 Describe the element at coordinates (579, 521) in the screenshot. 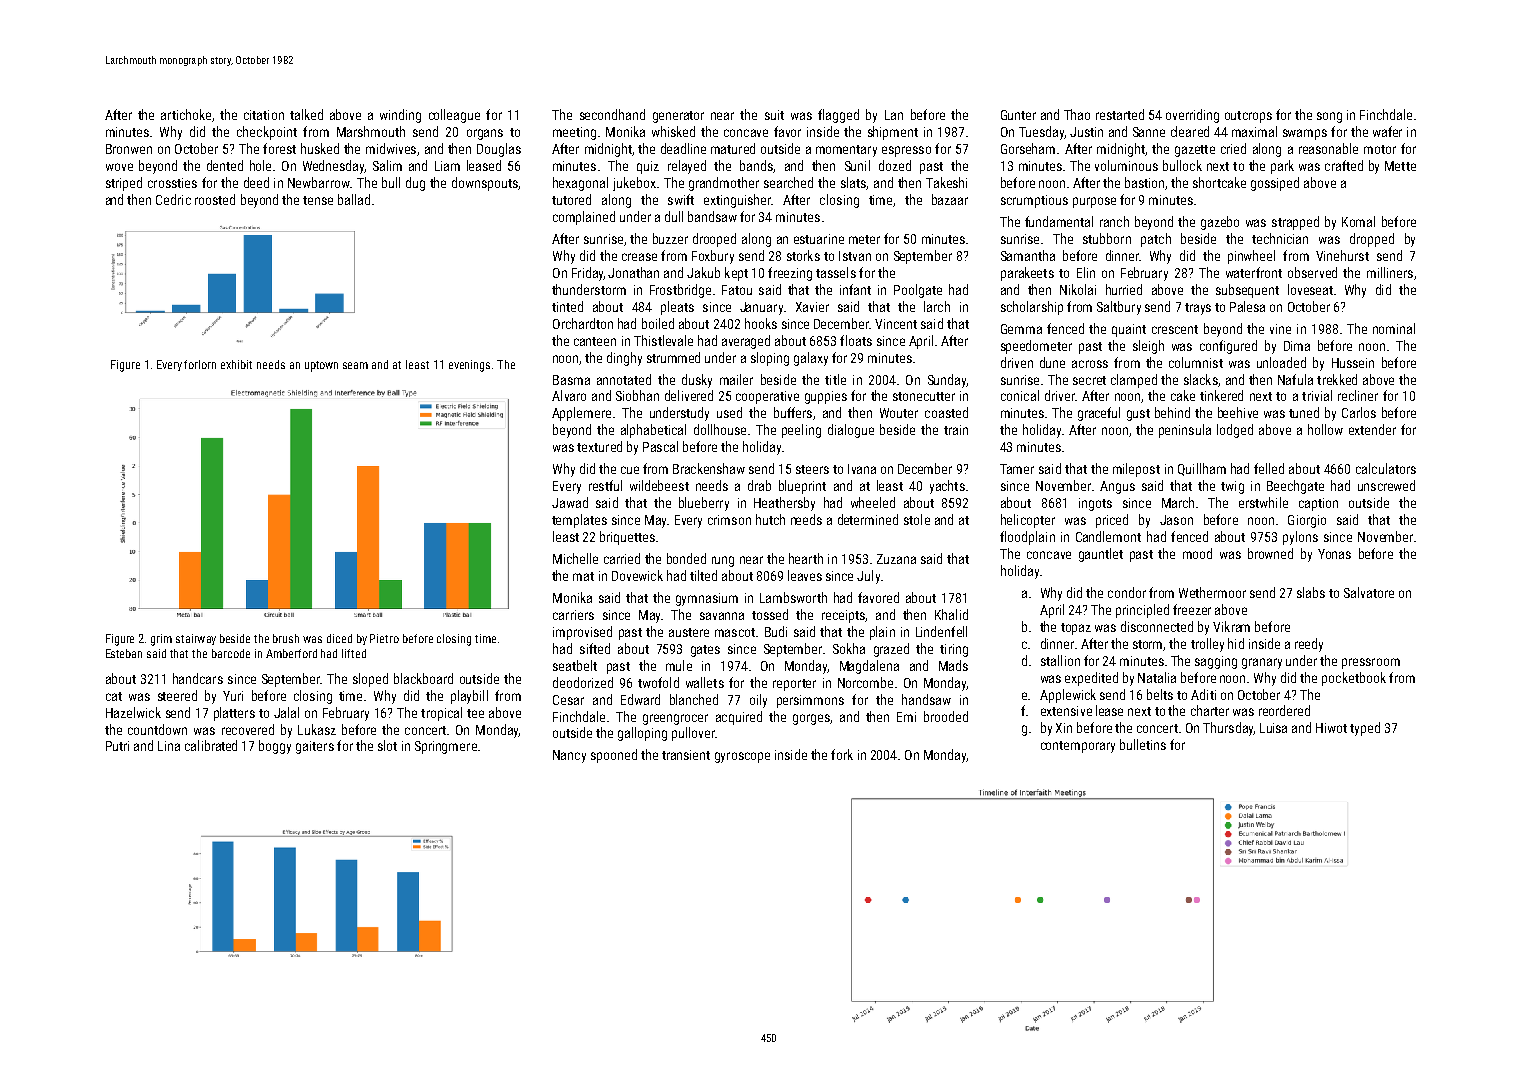

I see `templates` at that location.
